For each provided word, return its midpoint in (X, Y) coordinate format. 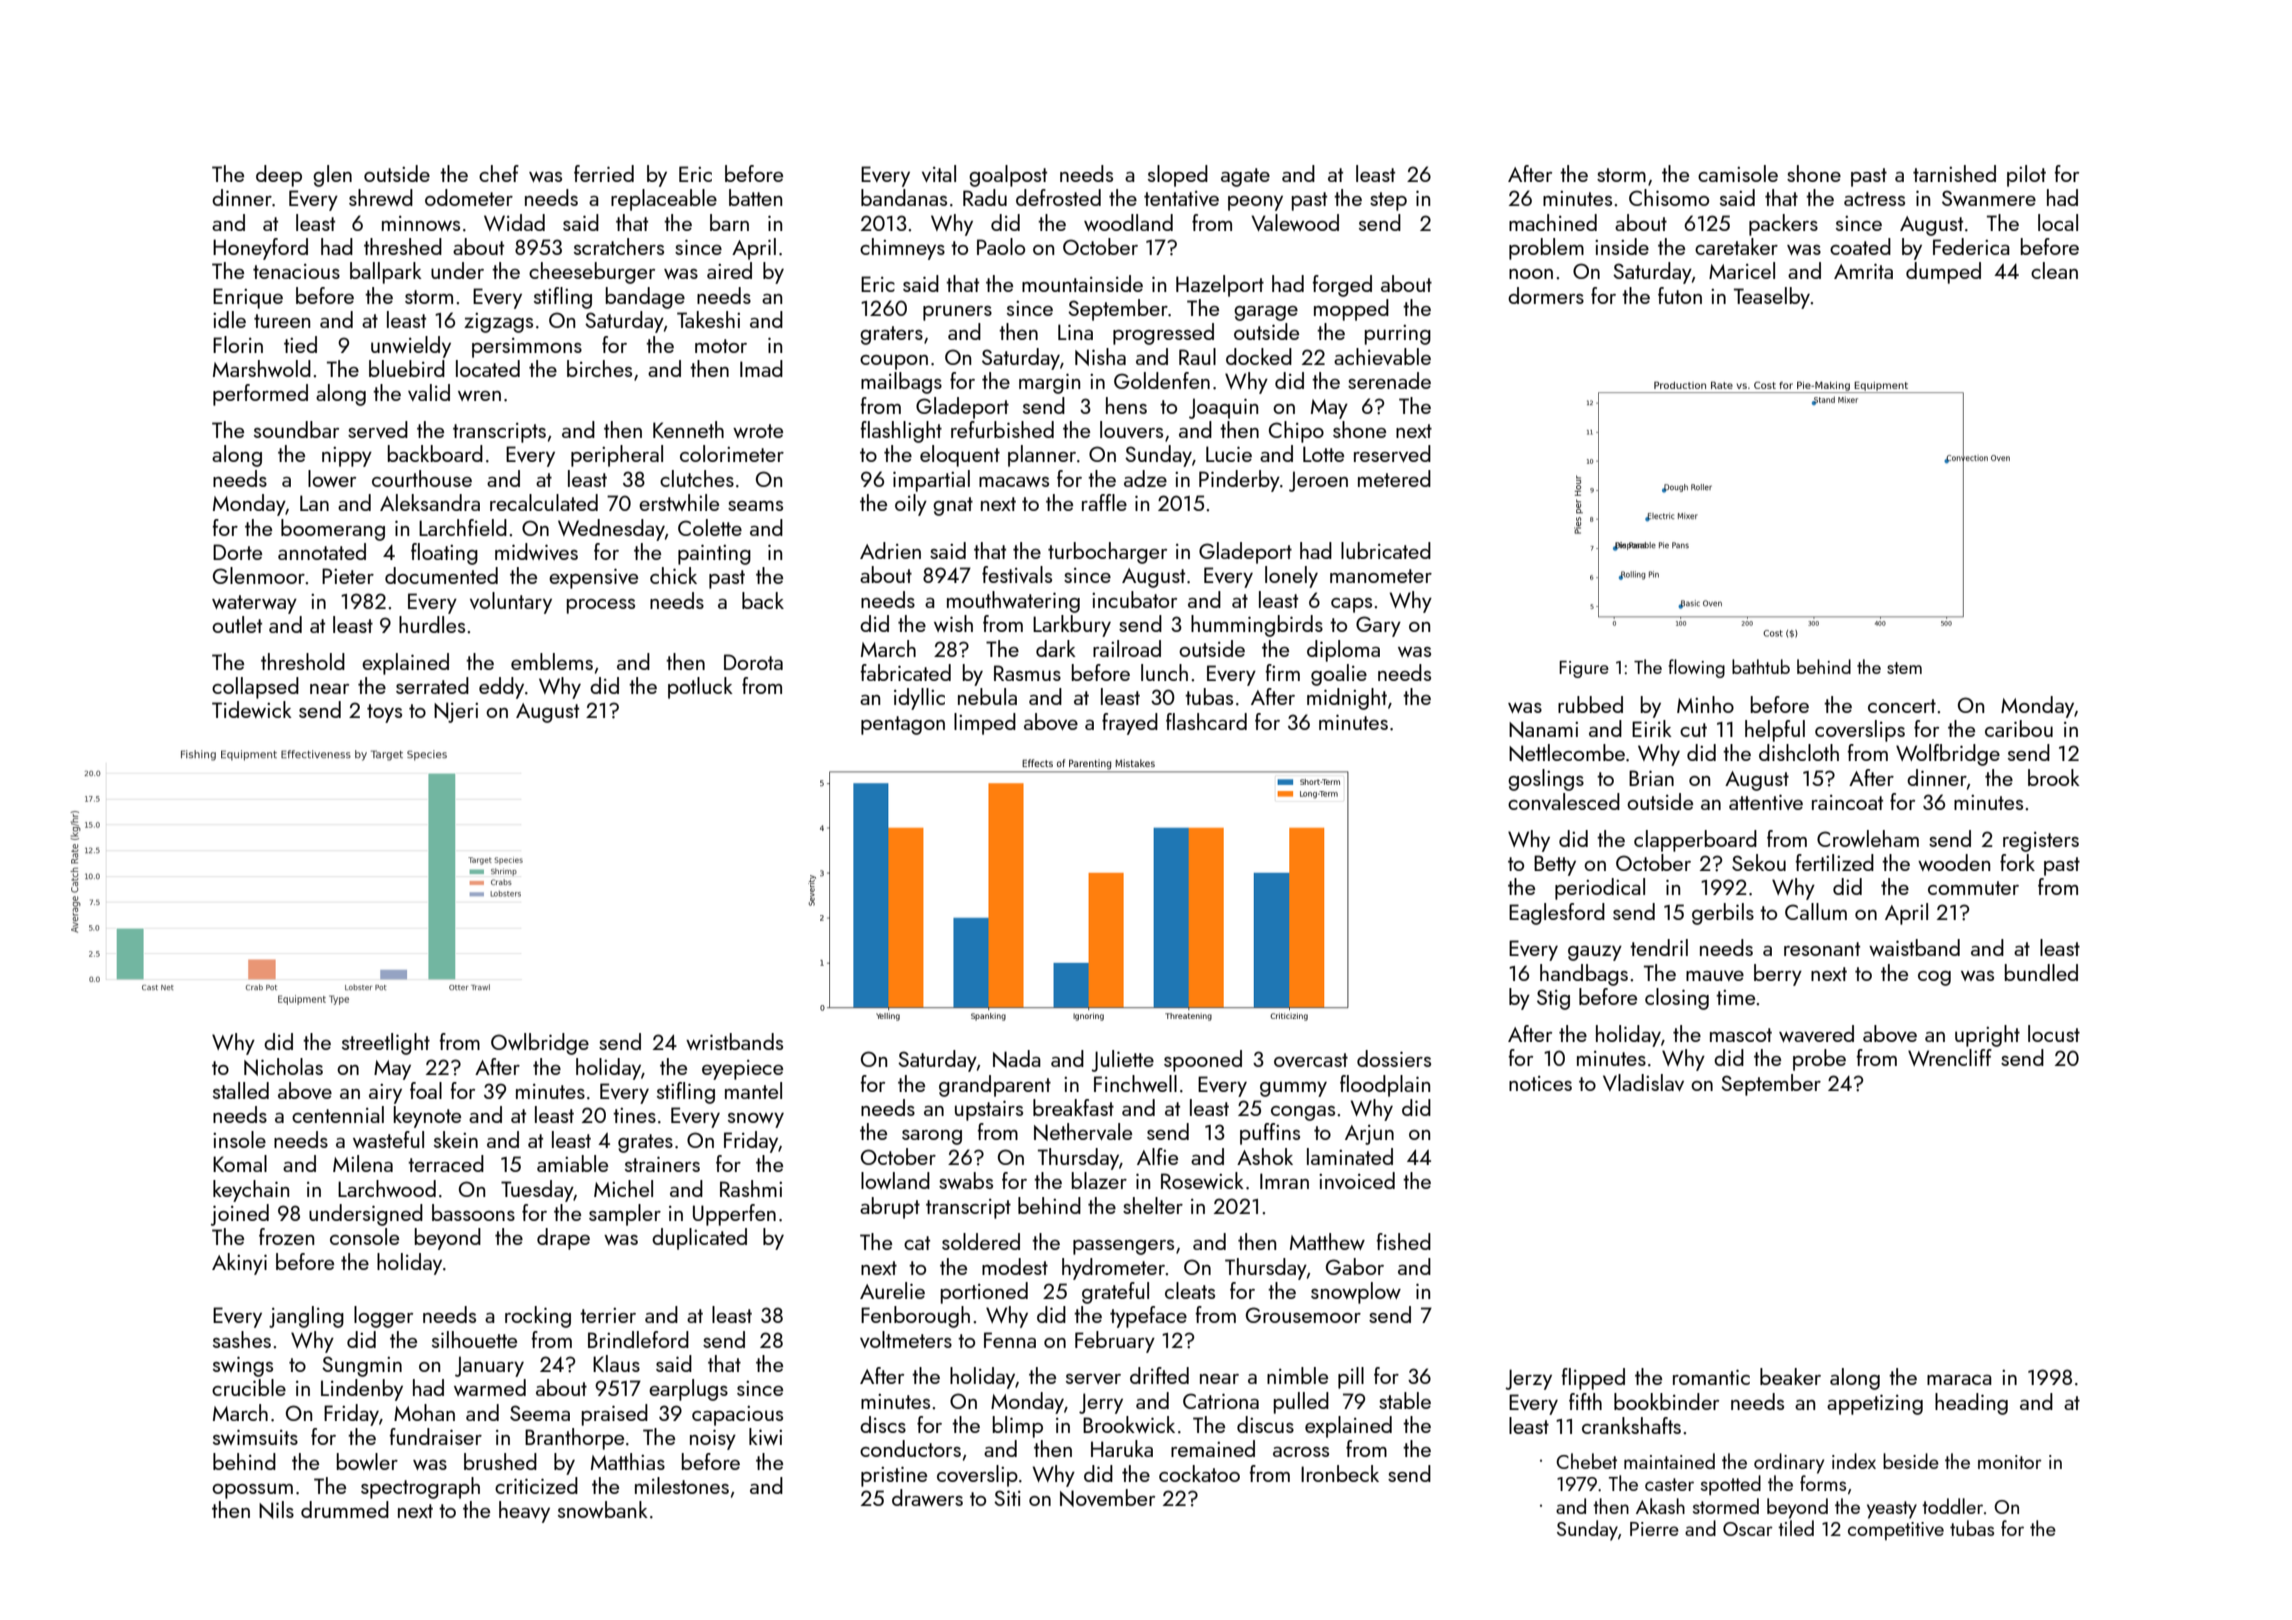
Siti (1007, 1498)
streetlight (386, 1044)
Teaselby (1772, 298)
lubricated (1386, 550)
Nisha (1100, 357)
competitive (1896, 1531)
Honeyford (260, 249)
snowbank (603, 1509)
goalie (1339, 675)
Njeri (456, 712)
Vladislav (1643, 1082)
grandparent (995, 1086)
